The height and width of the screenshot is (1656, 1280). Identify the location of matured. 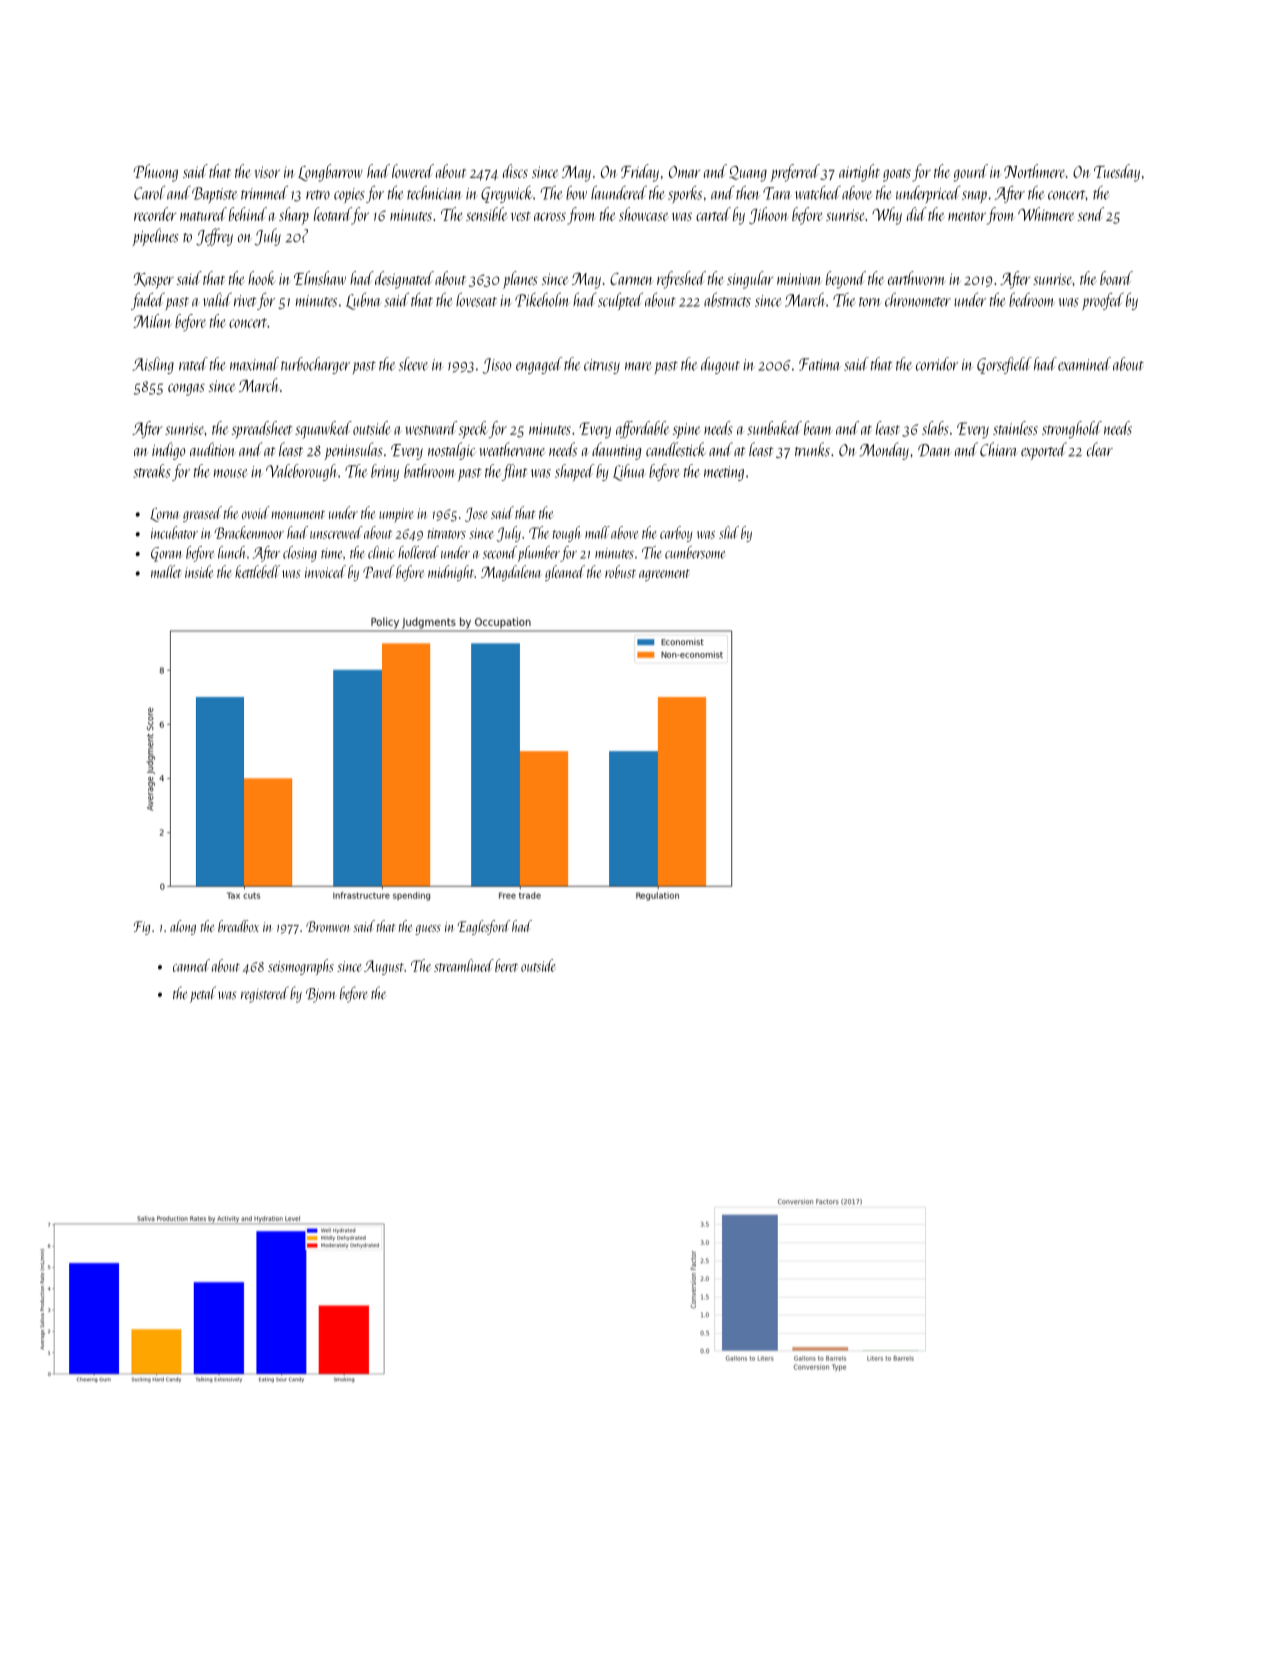
(203, 214).
